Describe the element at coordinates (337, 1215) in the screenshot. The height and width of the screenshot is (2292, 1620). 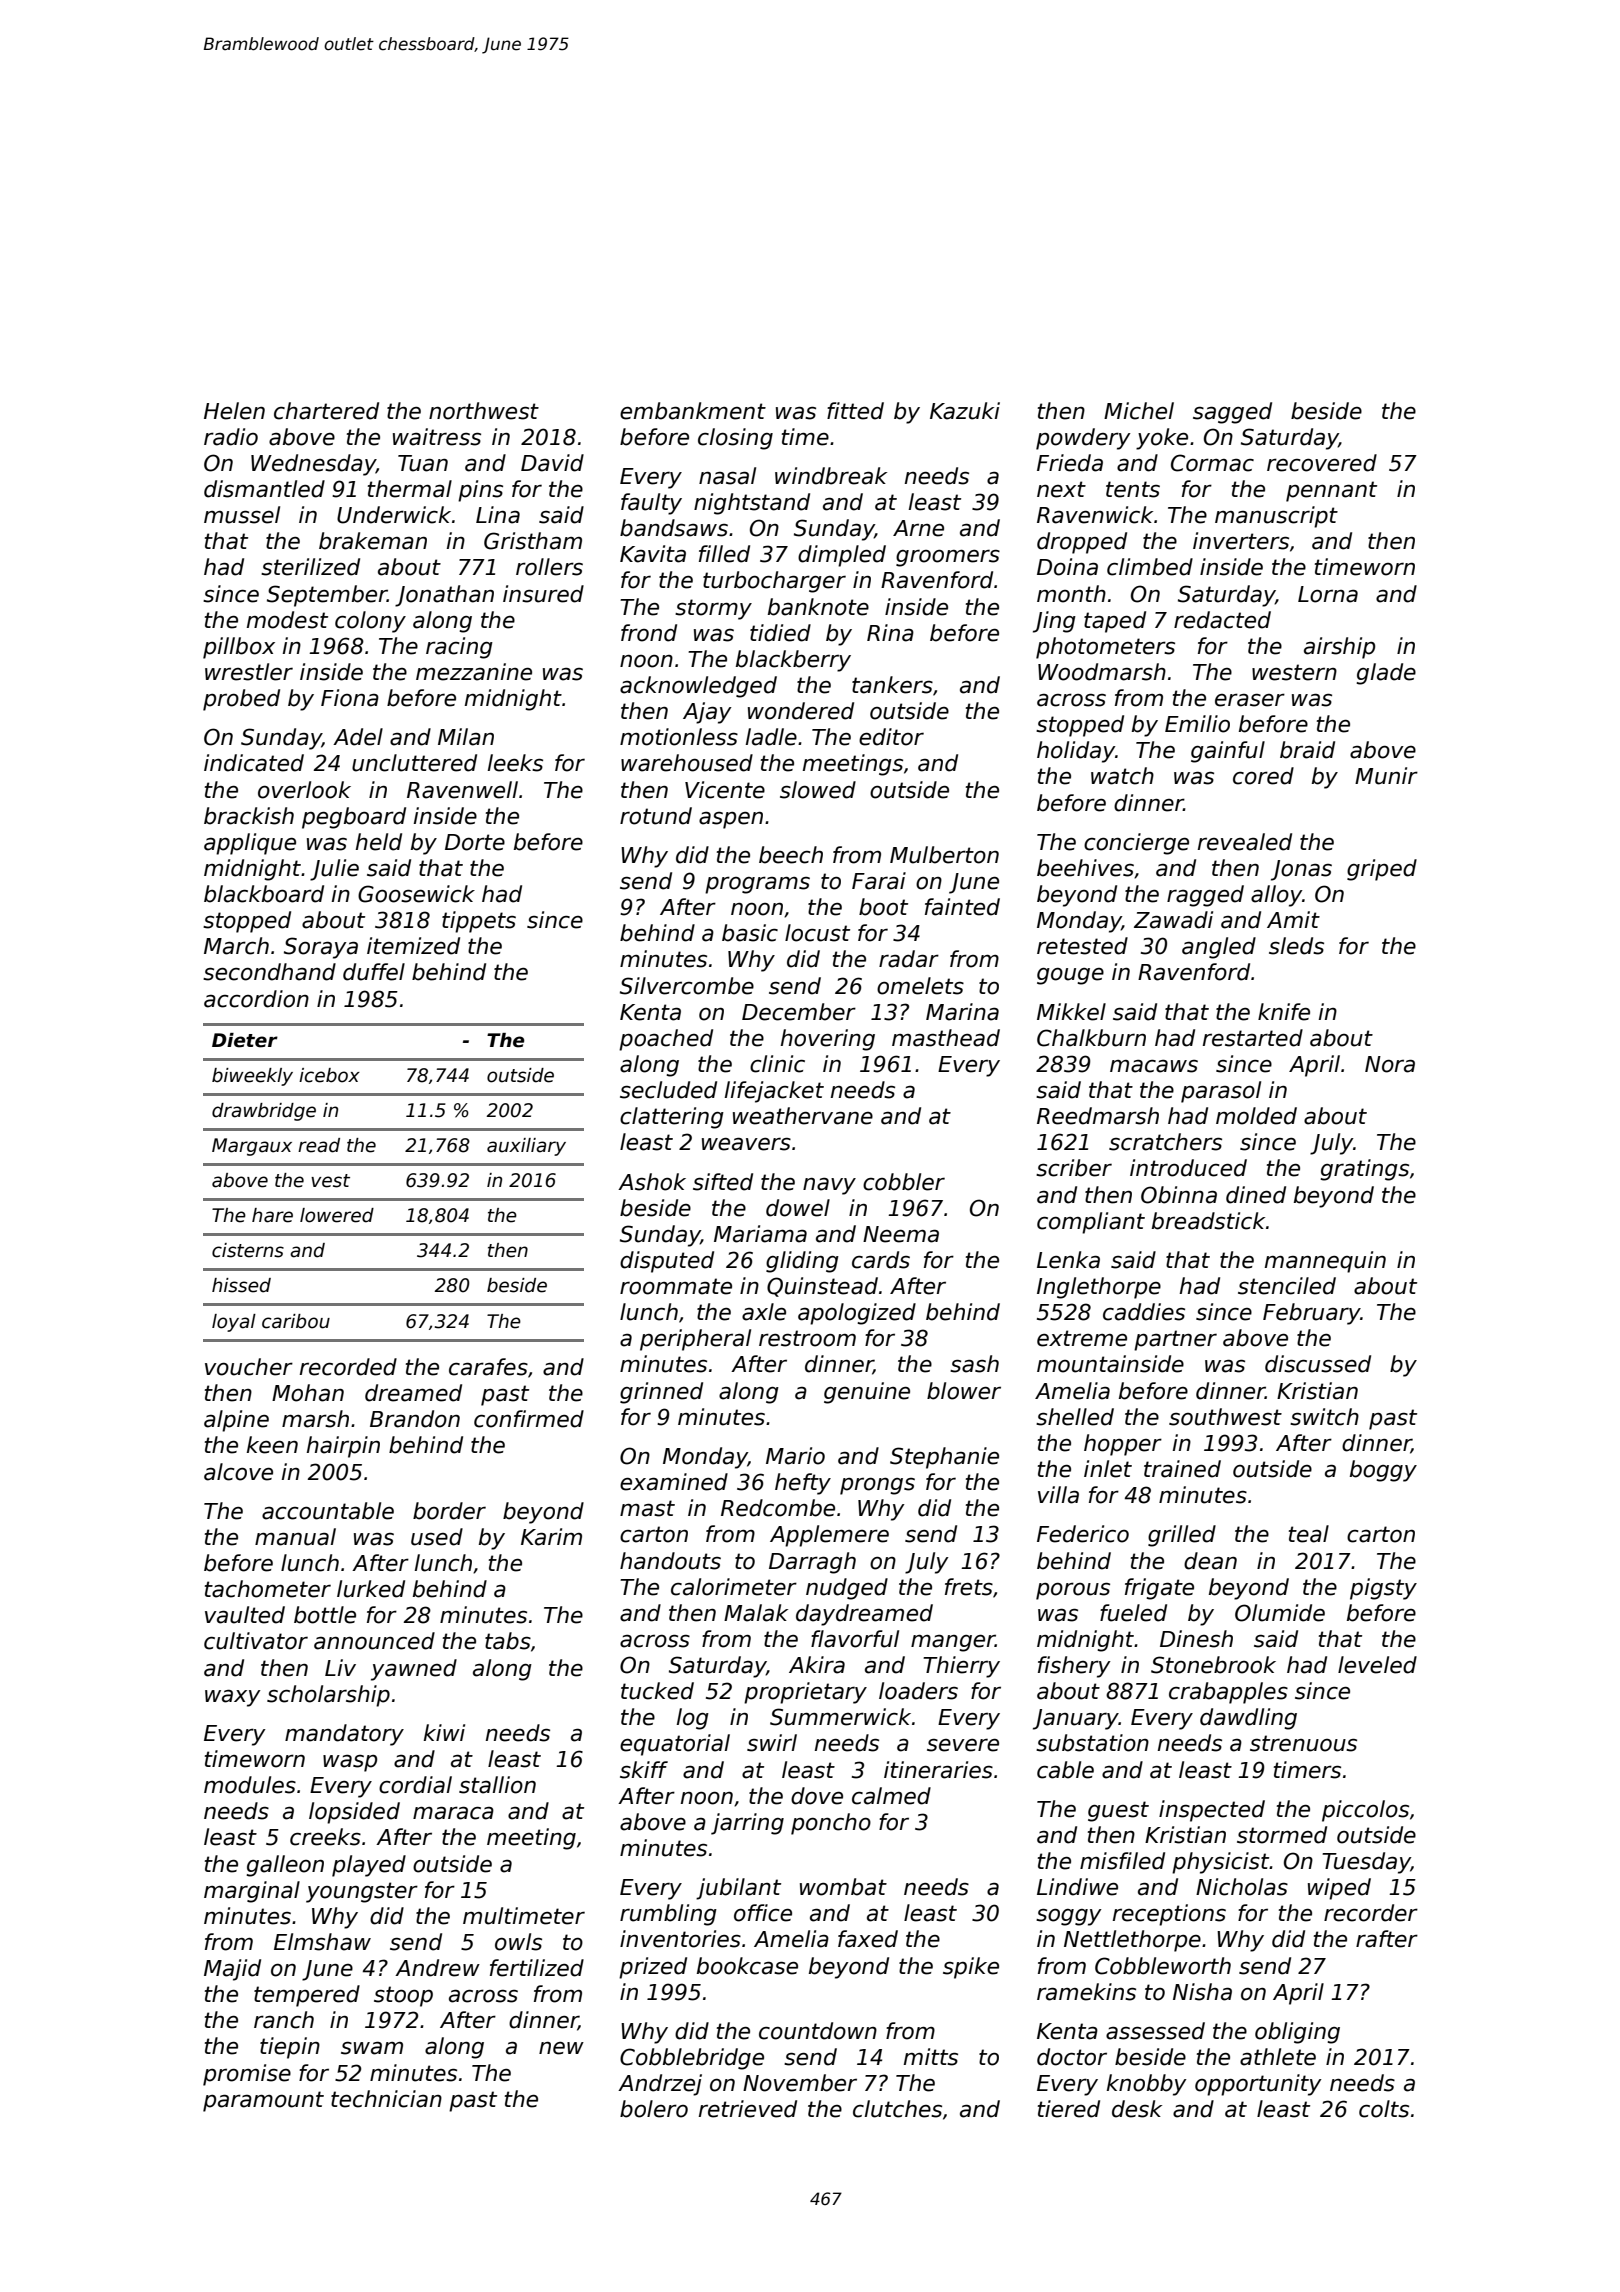
I see `lowered` at that location.
